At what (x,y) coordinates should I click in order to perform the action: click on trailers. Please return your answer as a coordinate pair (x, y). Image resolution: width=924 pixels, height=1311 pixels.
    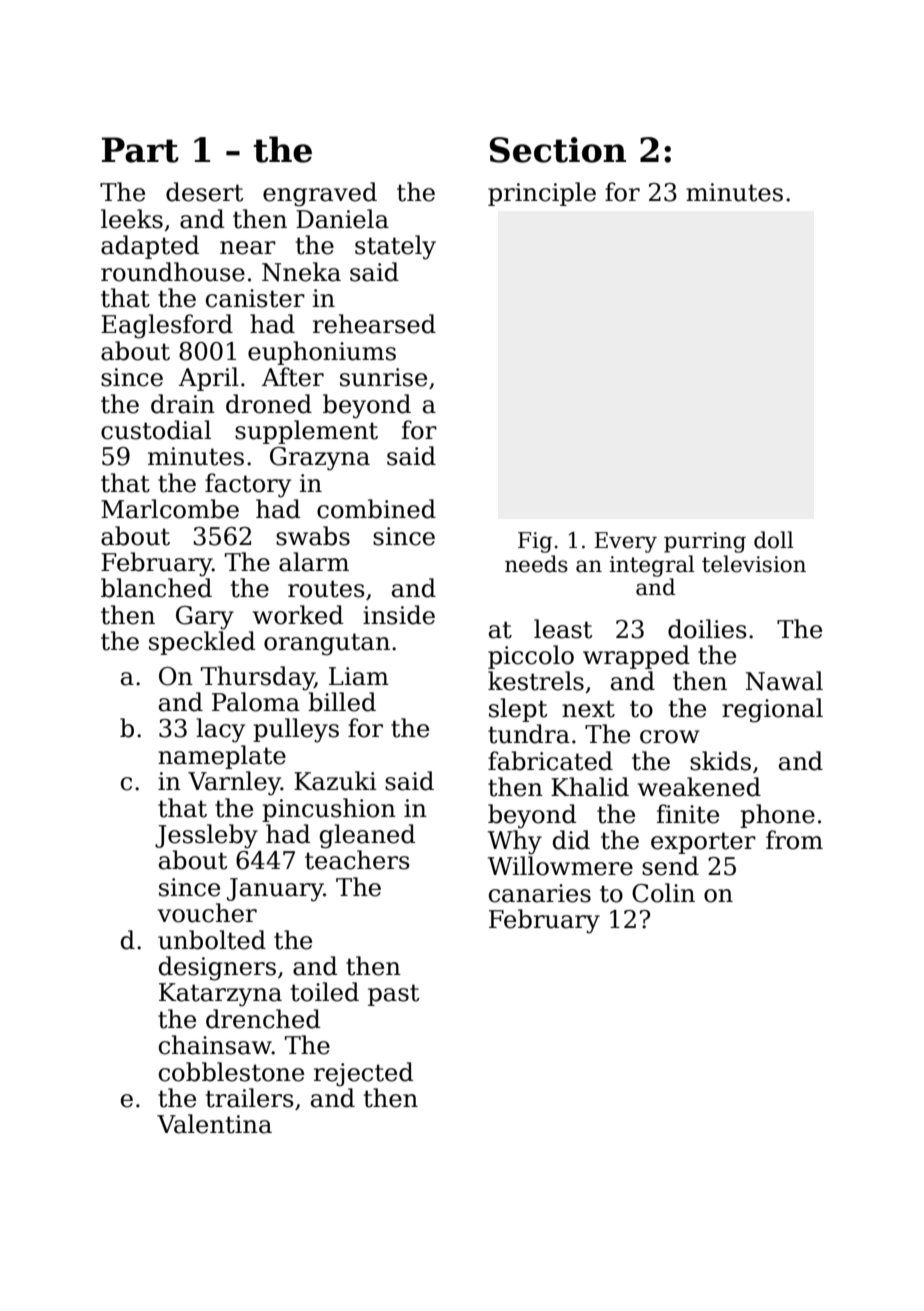
    Looking at the image, I should click on (250, 1098).
